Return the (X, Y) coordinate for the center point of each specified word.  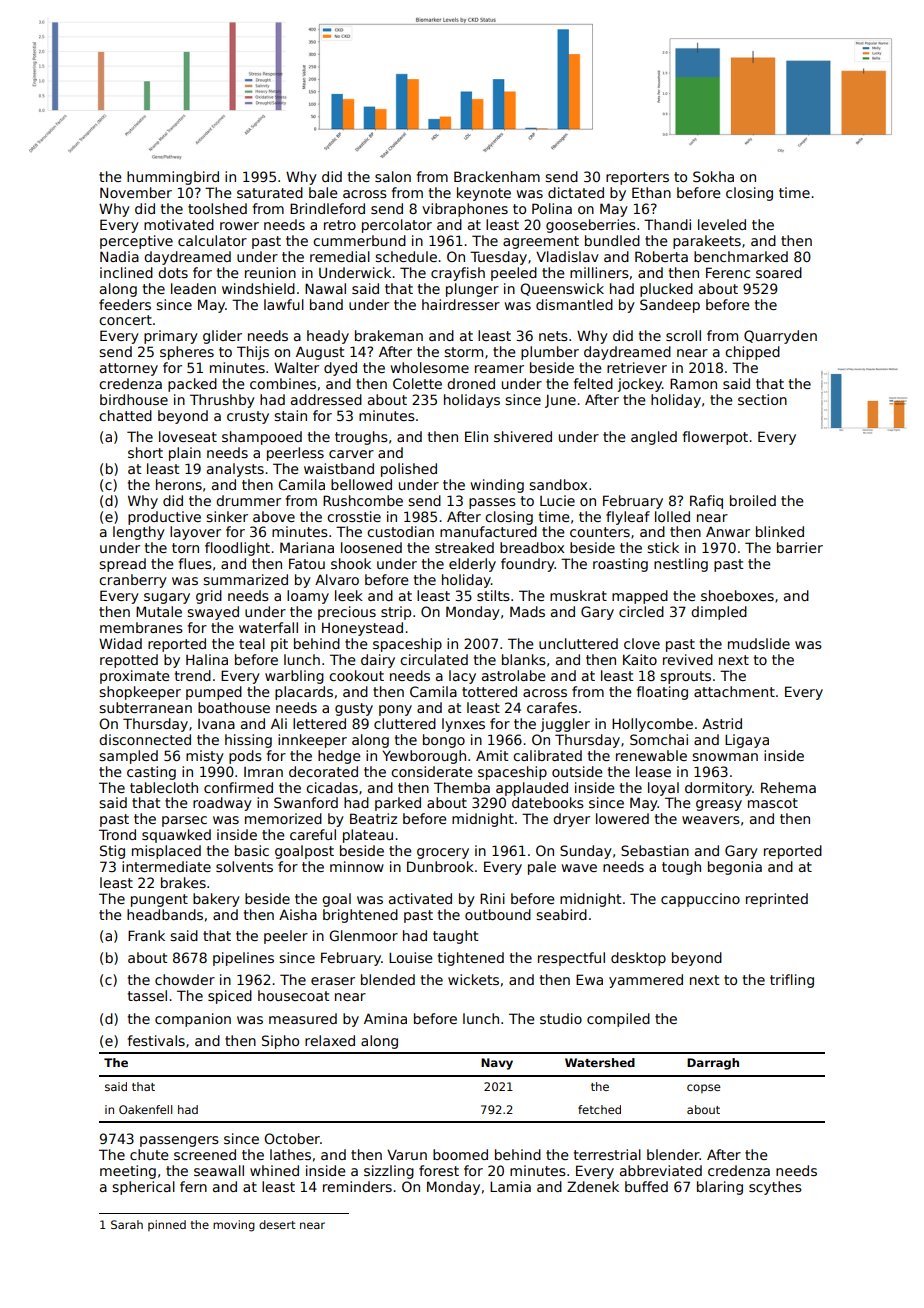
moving (234, 1226)
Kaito (640, 659)
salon (393, 176)
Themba (462, 787)
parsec (184, 821)
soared (779, 272)
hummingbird (173, 178)
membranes (141, 627)
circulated (434, 659)
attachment (734, 691)
